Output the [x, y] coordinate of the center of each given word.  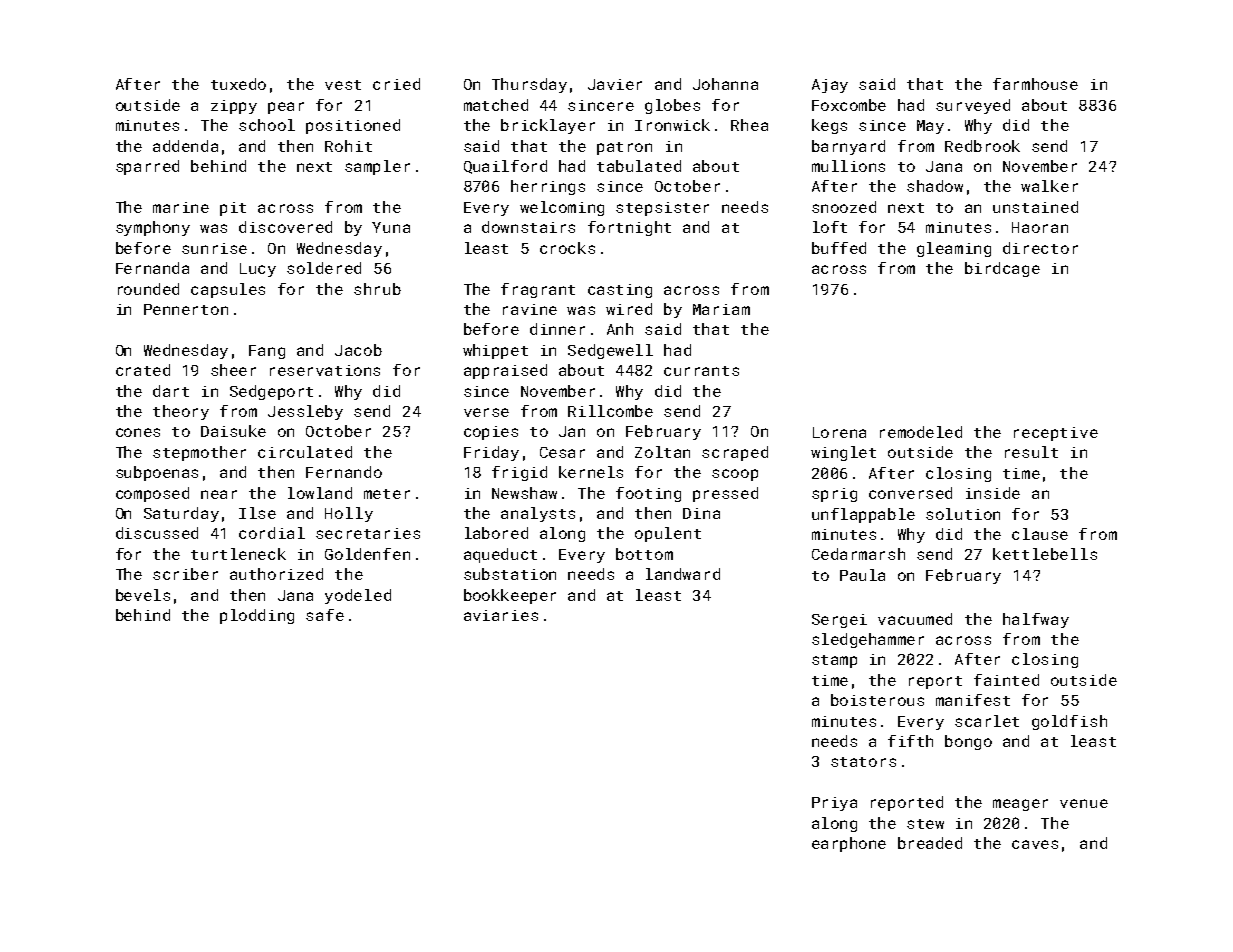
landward [683, 574]
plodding [257, 616]
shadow [935, 186]
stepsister [662, 209]
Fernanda [152, 268]
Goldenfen [367, 554]
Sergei [839, 621]
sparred [147, 167]
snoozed [844, 207]
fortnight [629, 228]
